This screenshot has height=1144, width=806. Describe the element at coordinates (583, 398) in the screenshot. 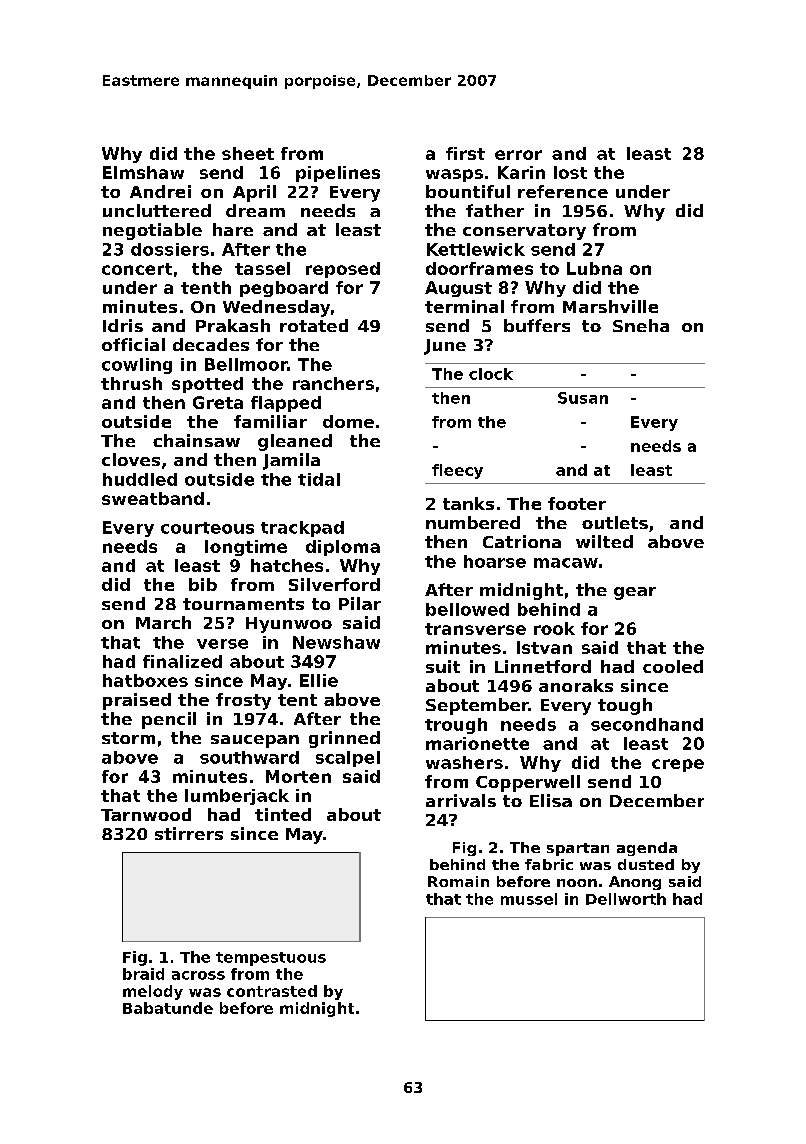

I see `Susan` at that location.
